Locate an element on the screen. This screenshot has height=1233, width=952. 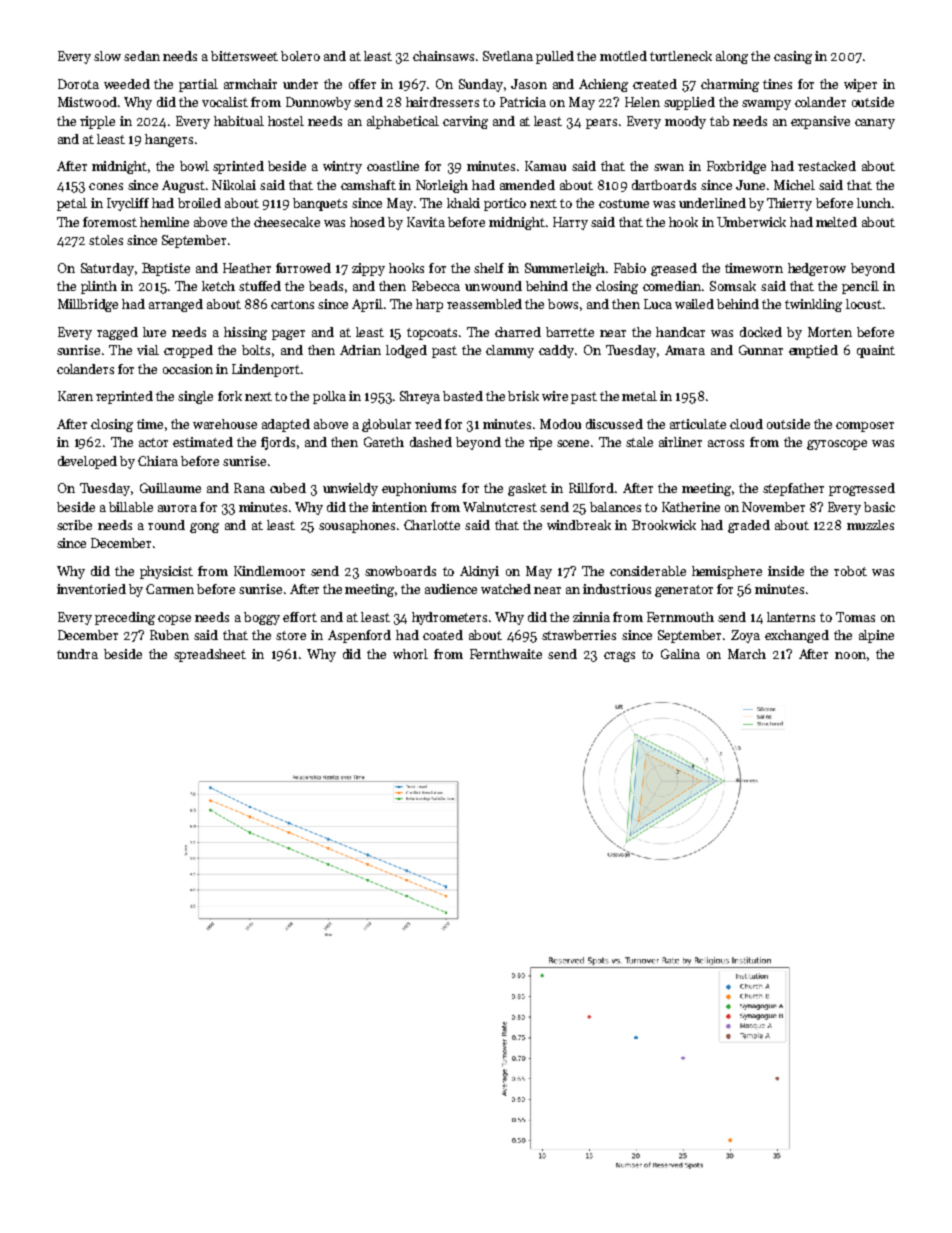
quaint is located at coordinates (876, 351).
